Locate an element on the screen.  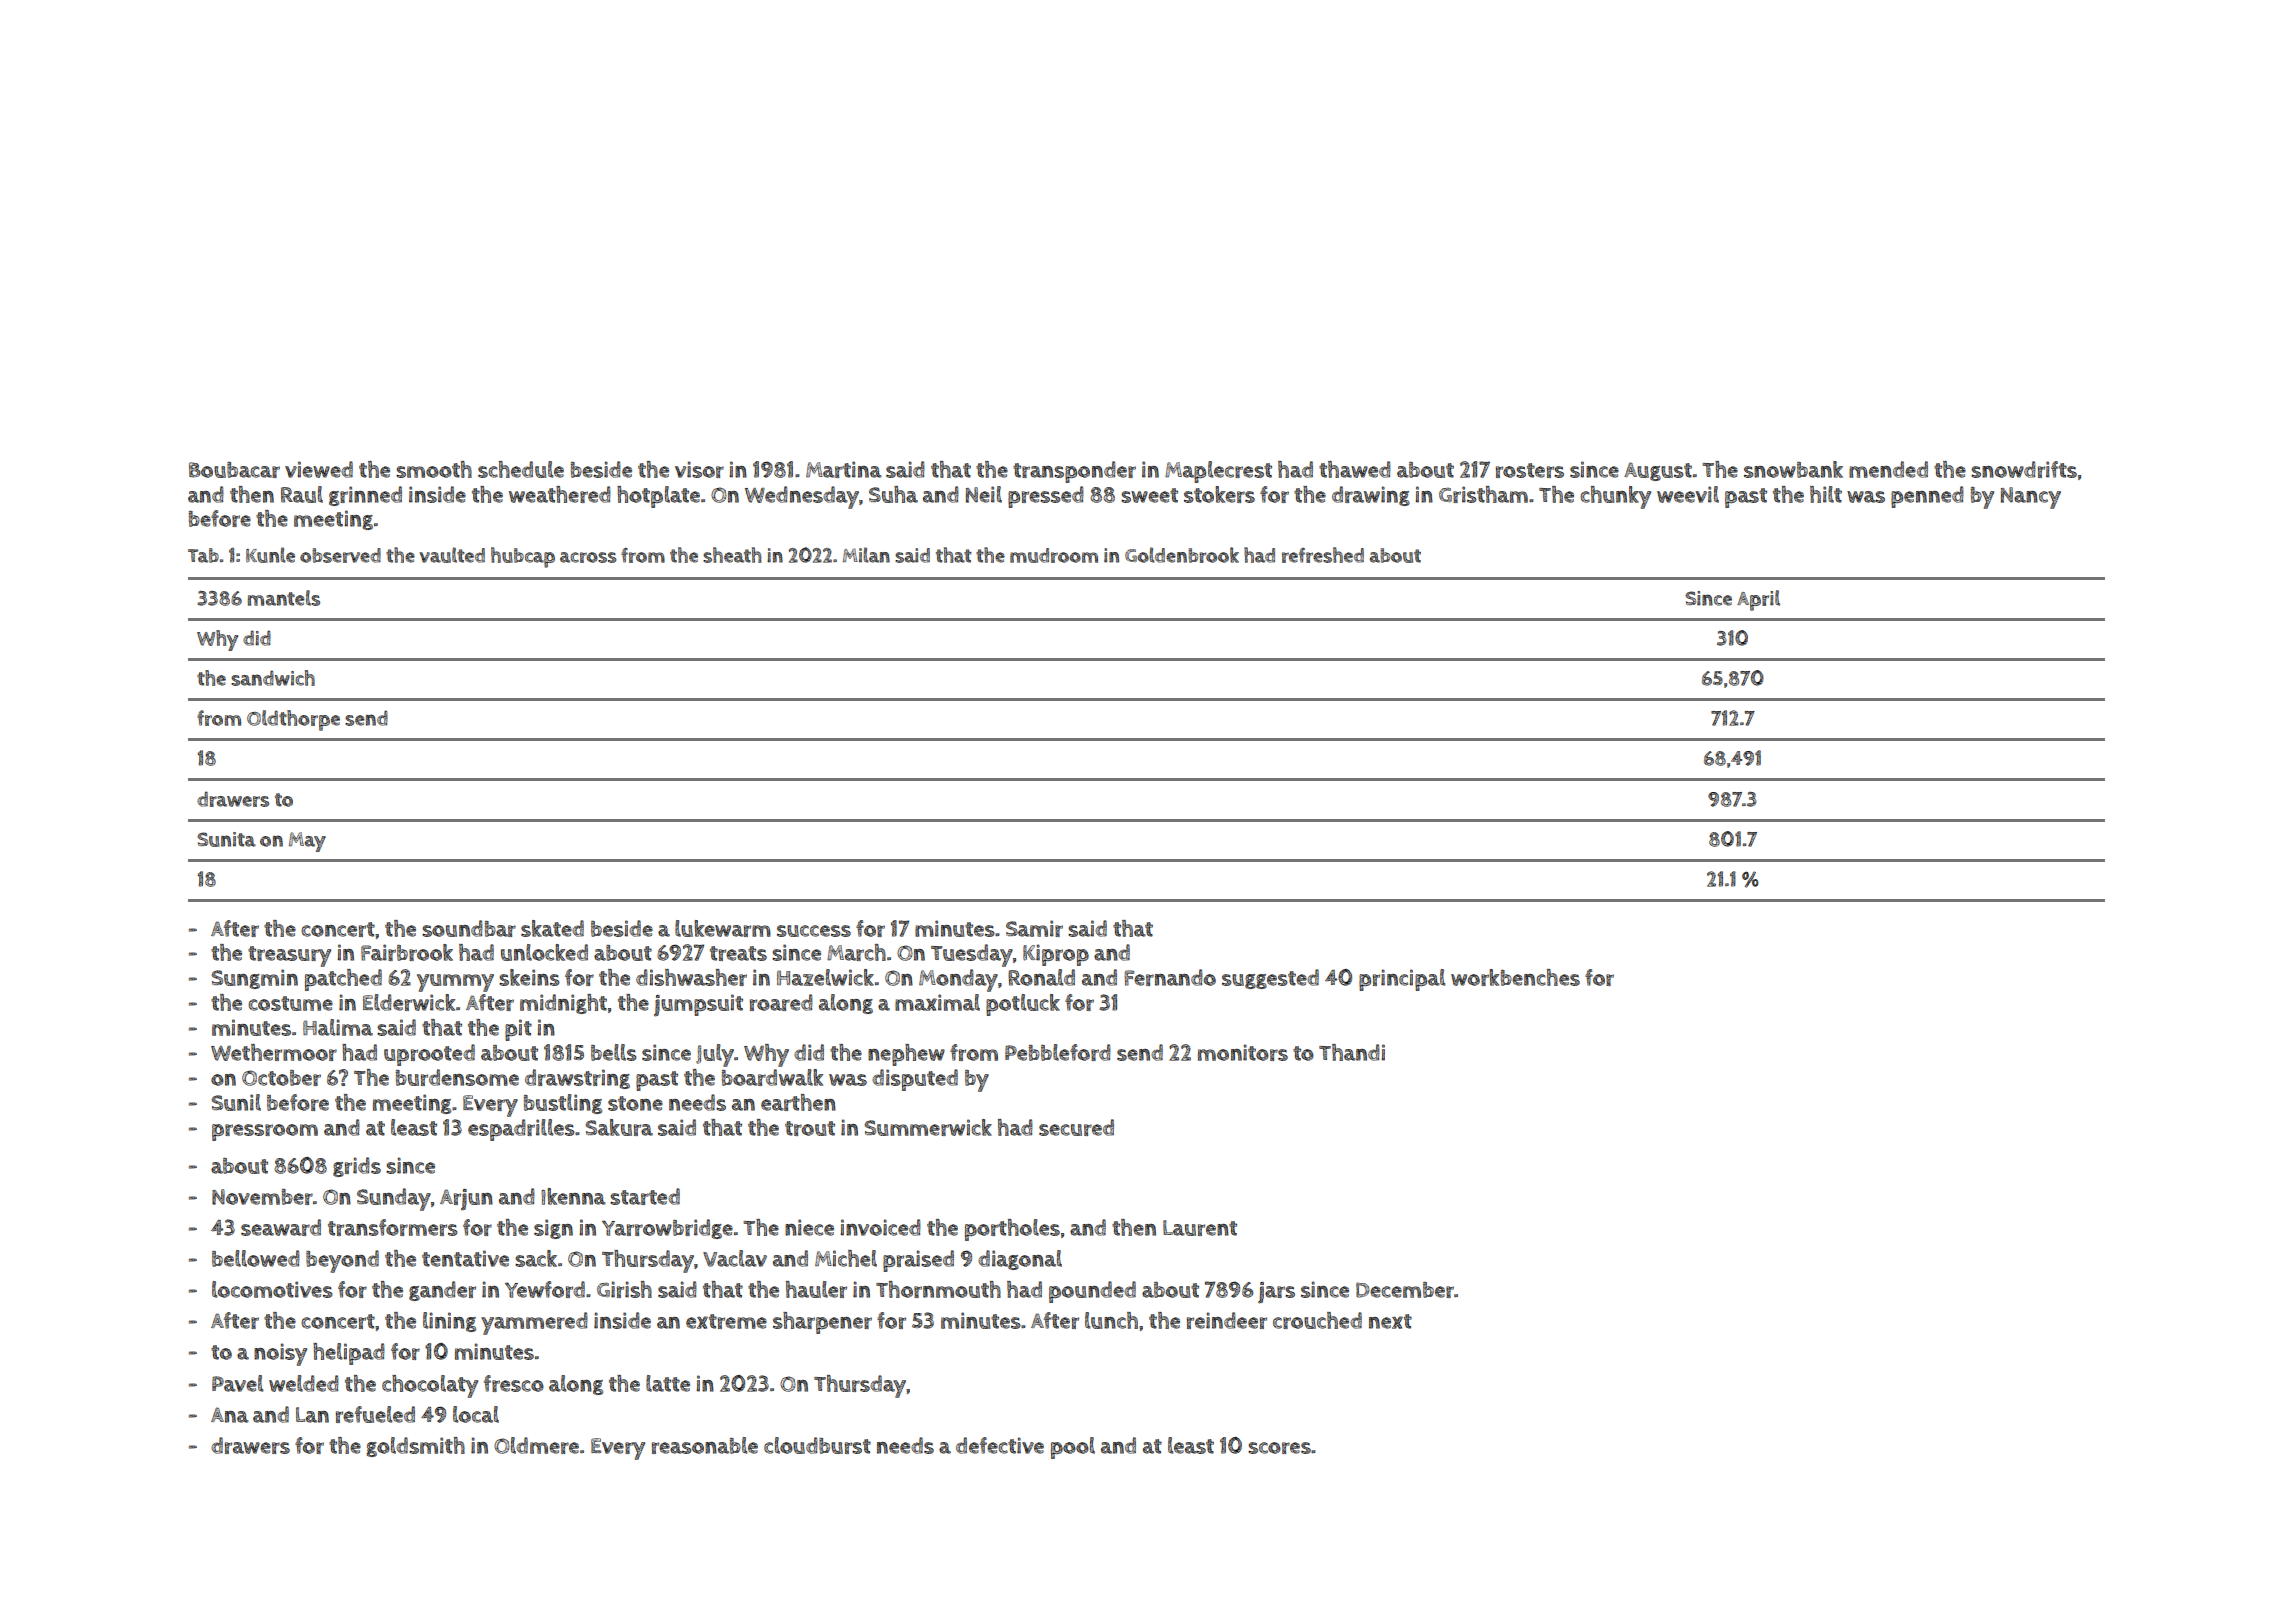
Fairbrook is located at coordinates (407, 952).
